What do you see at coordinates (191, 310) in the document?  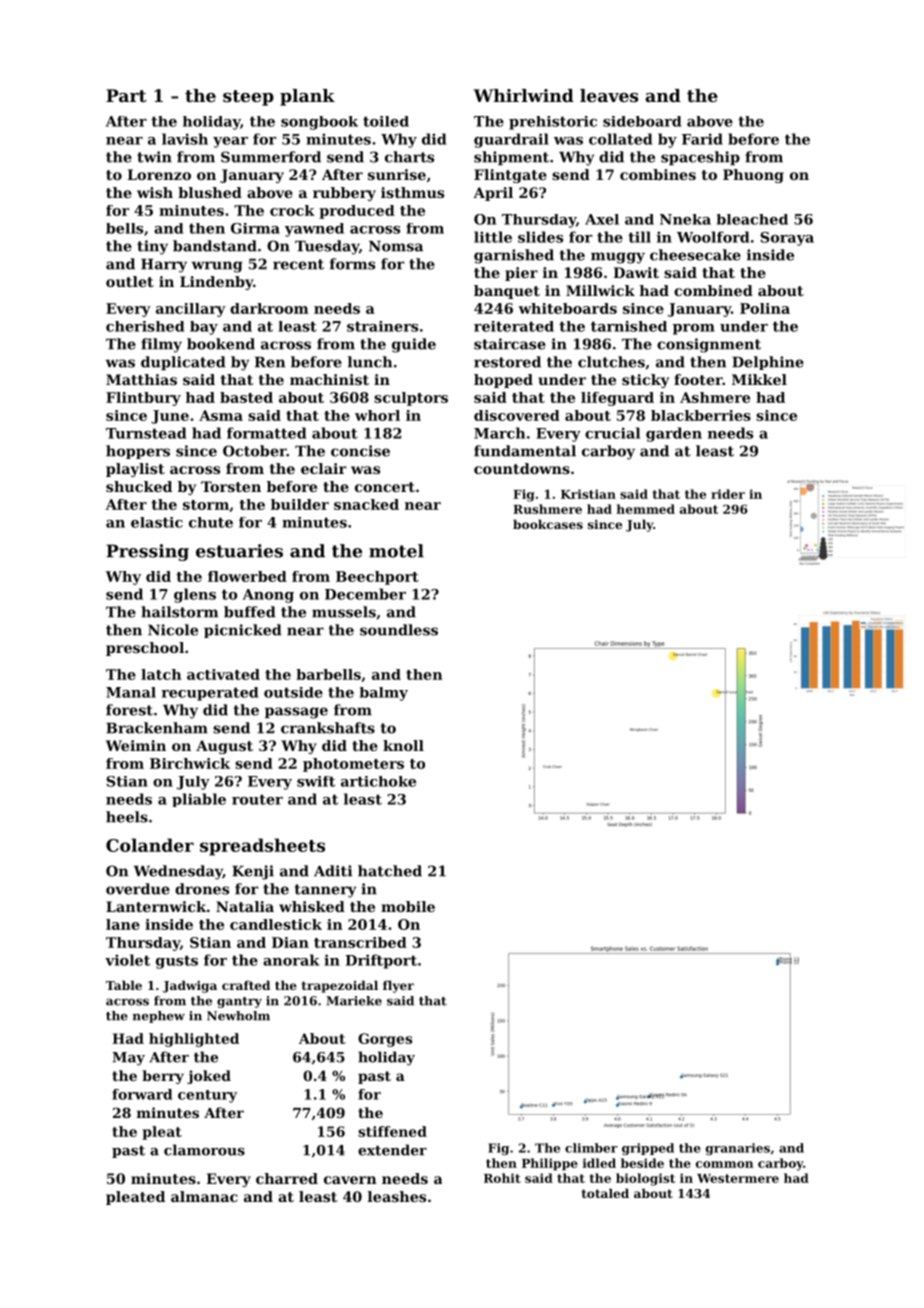 I see `ancillary` at bounding box center [191, 310].
